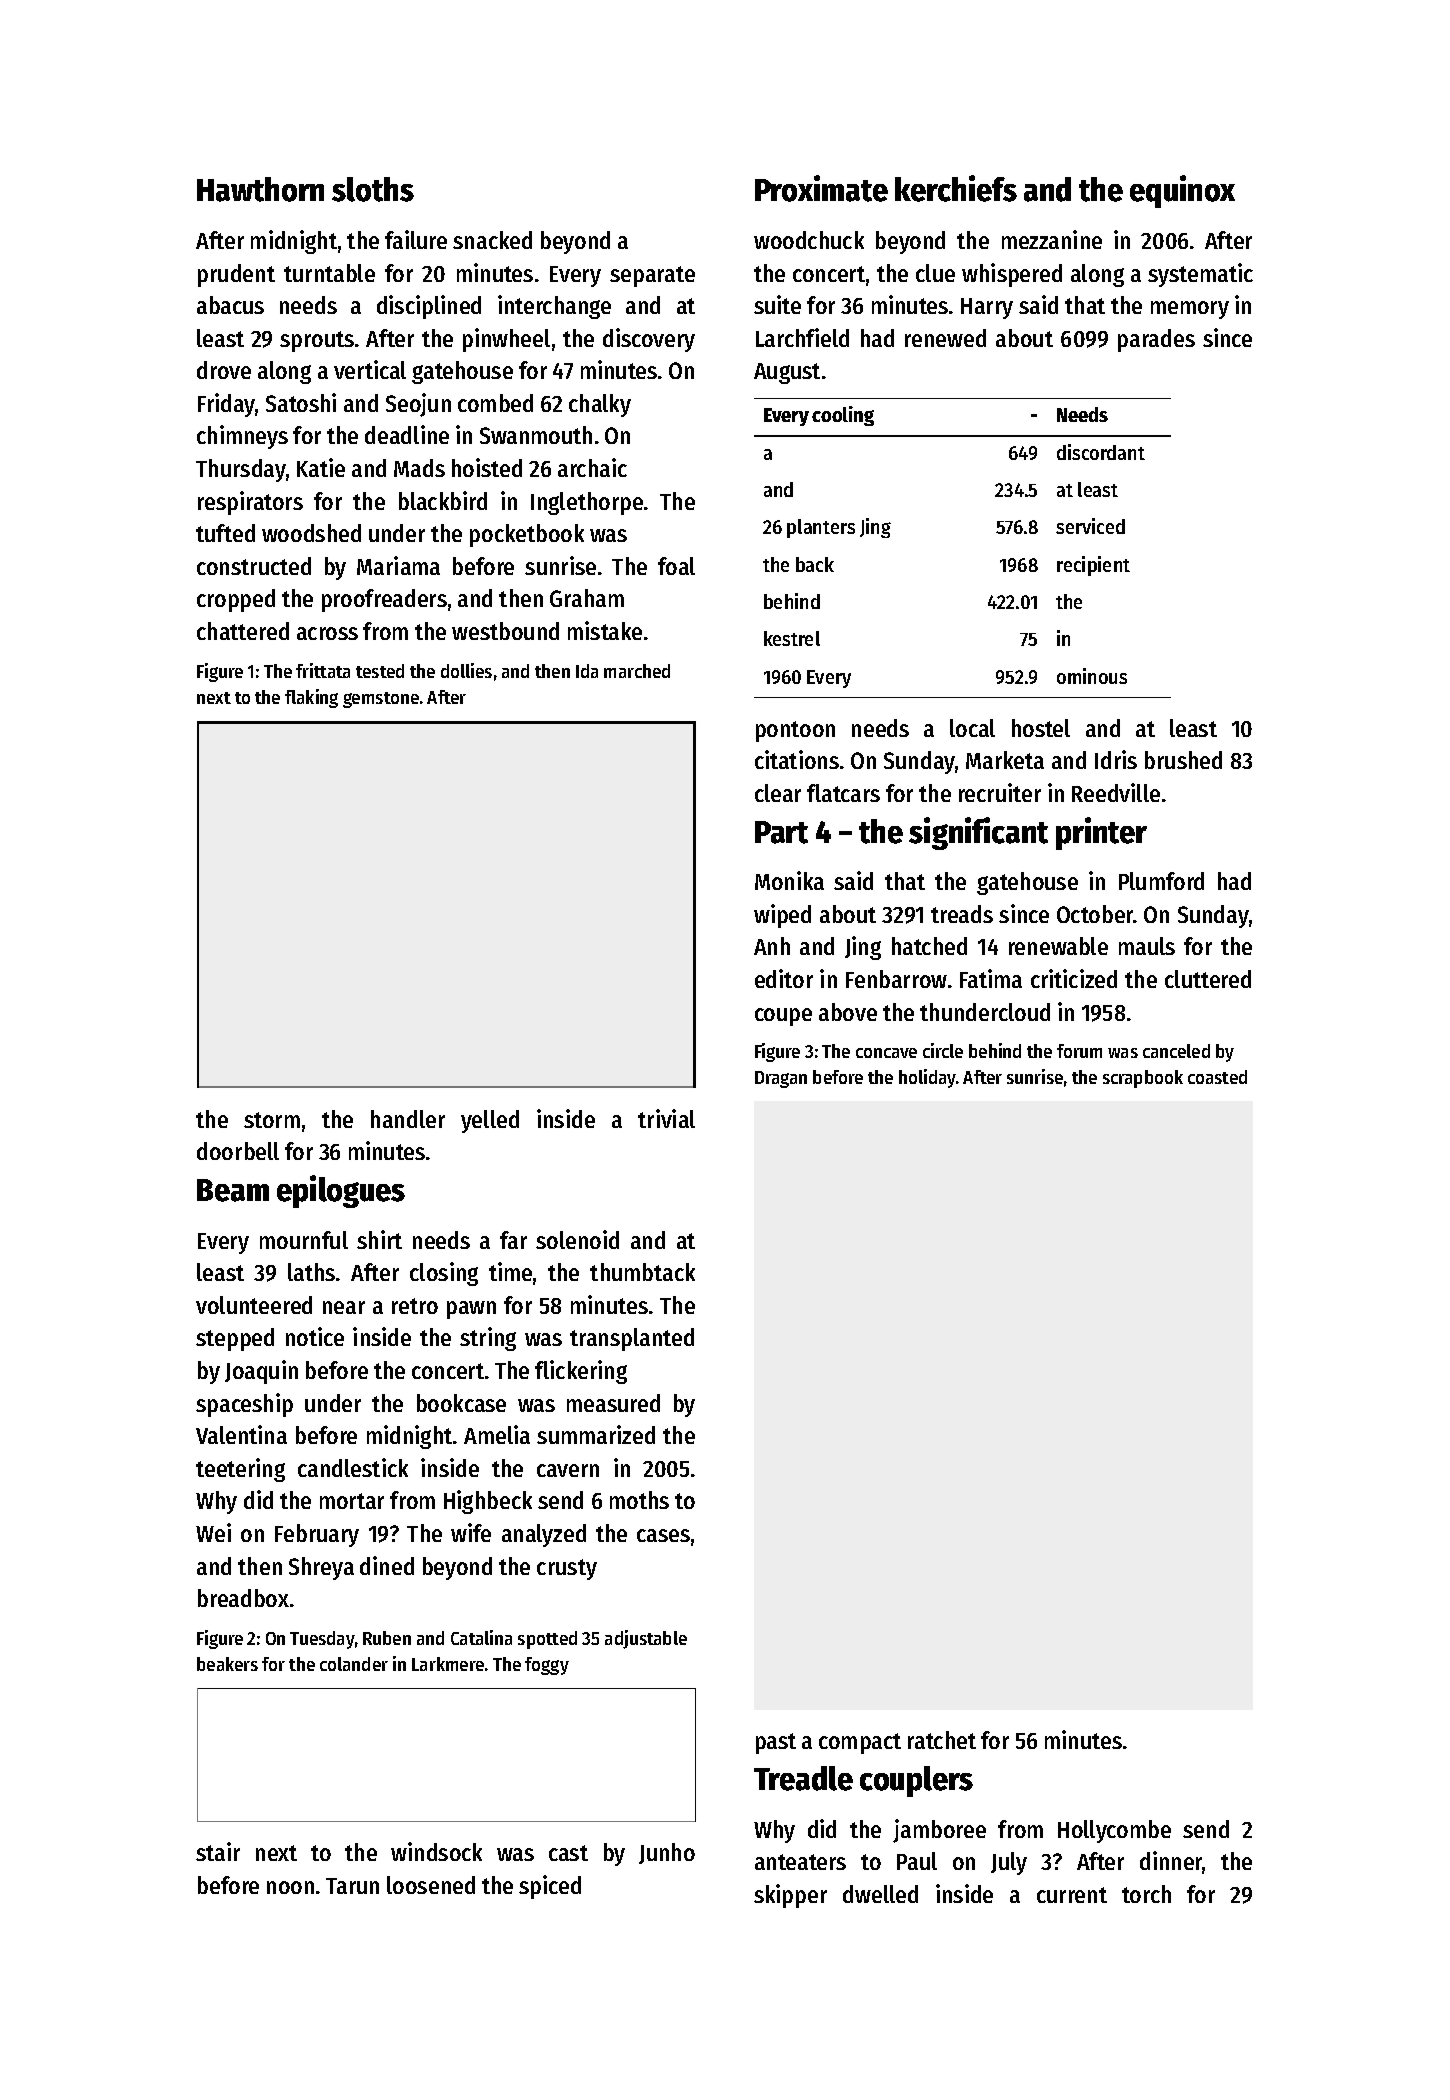 The width and height of the document is (1450, 2100). I want to click on Thursday, so click(241, 470).
